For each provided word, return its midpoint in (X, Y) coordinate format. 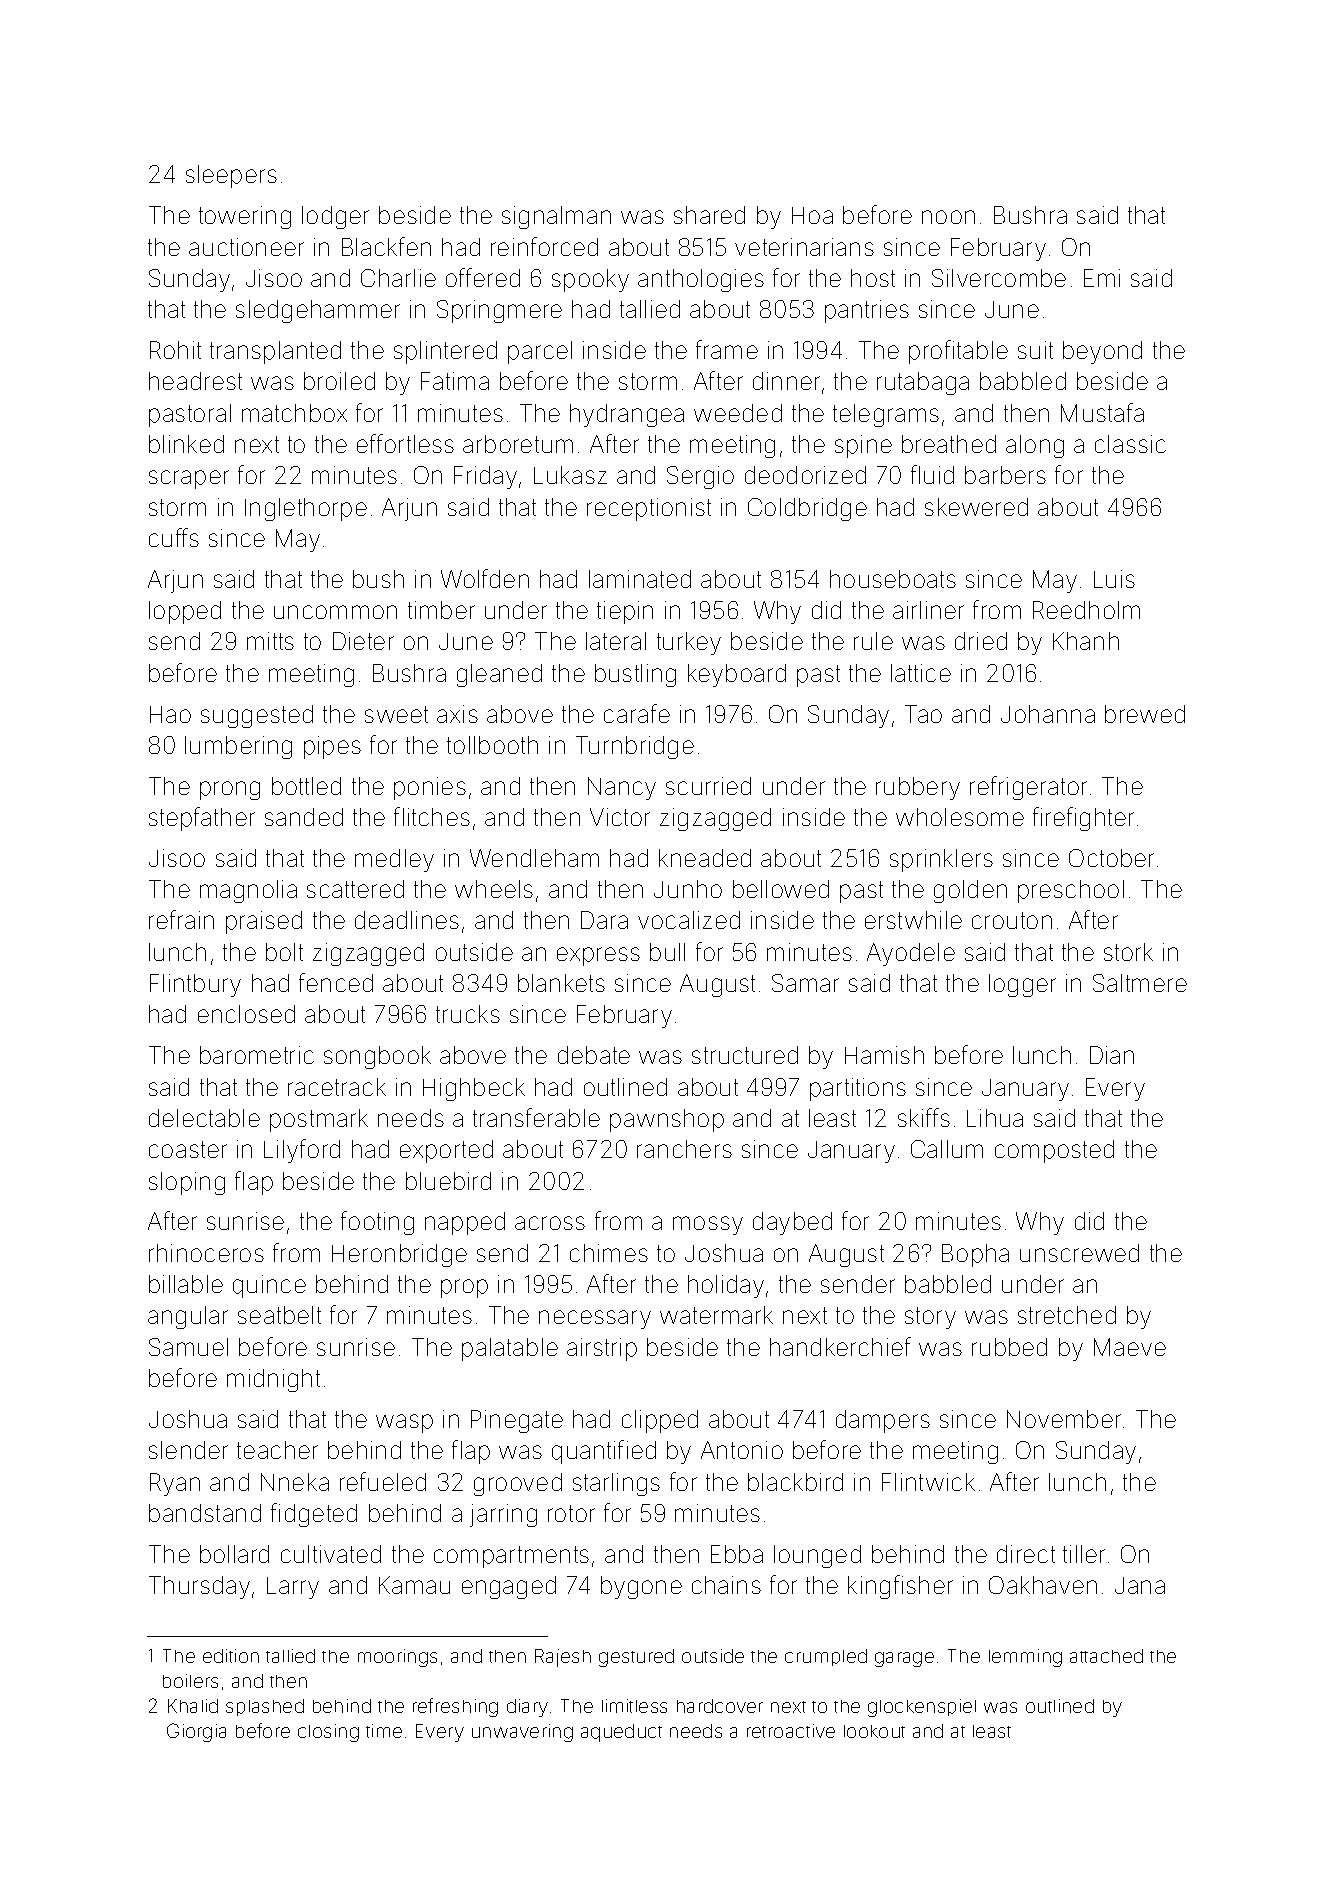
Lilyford (302, 1151)
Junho (688, 889)
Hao (170, 714)
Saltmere (1140, 983)
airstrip (602, 1349)
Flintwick (928, 1482)
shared (709, 215)
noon (948, 217)
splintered (445, 352)
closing (328, 1733)
